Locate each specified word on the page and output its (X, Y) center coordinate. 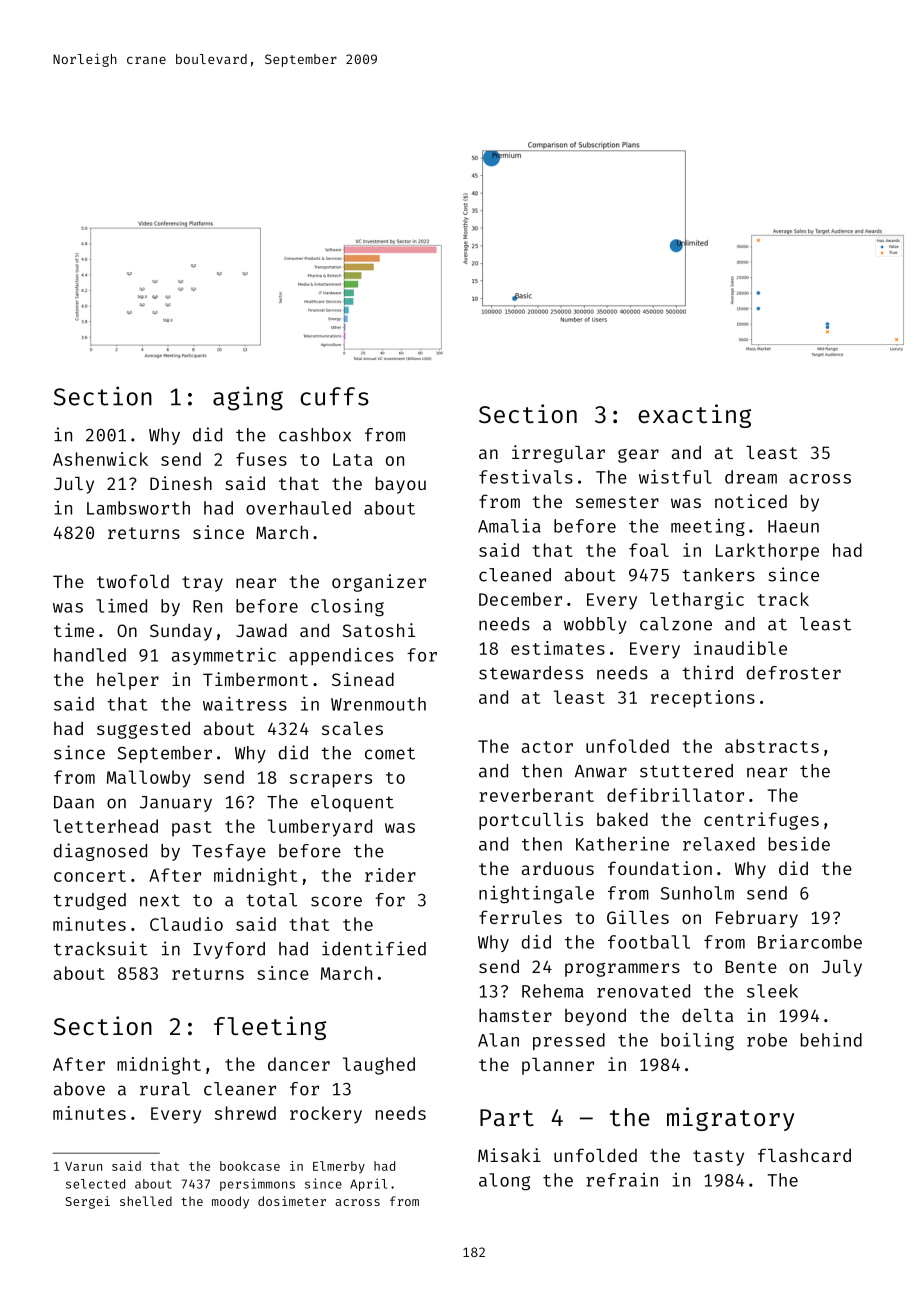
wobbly (595, 625)
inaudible (740, 648)
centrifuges (761, 821)
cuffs (334, 396)
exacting (694, 416)
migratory (730, 1119)
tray (202, 584)
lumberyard (320, 828)
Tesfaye (229, 852)
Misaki (509, 1155)
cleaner (240, 1089)
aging (248, 398)
